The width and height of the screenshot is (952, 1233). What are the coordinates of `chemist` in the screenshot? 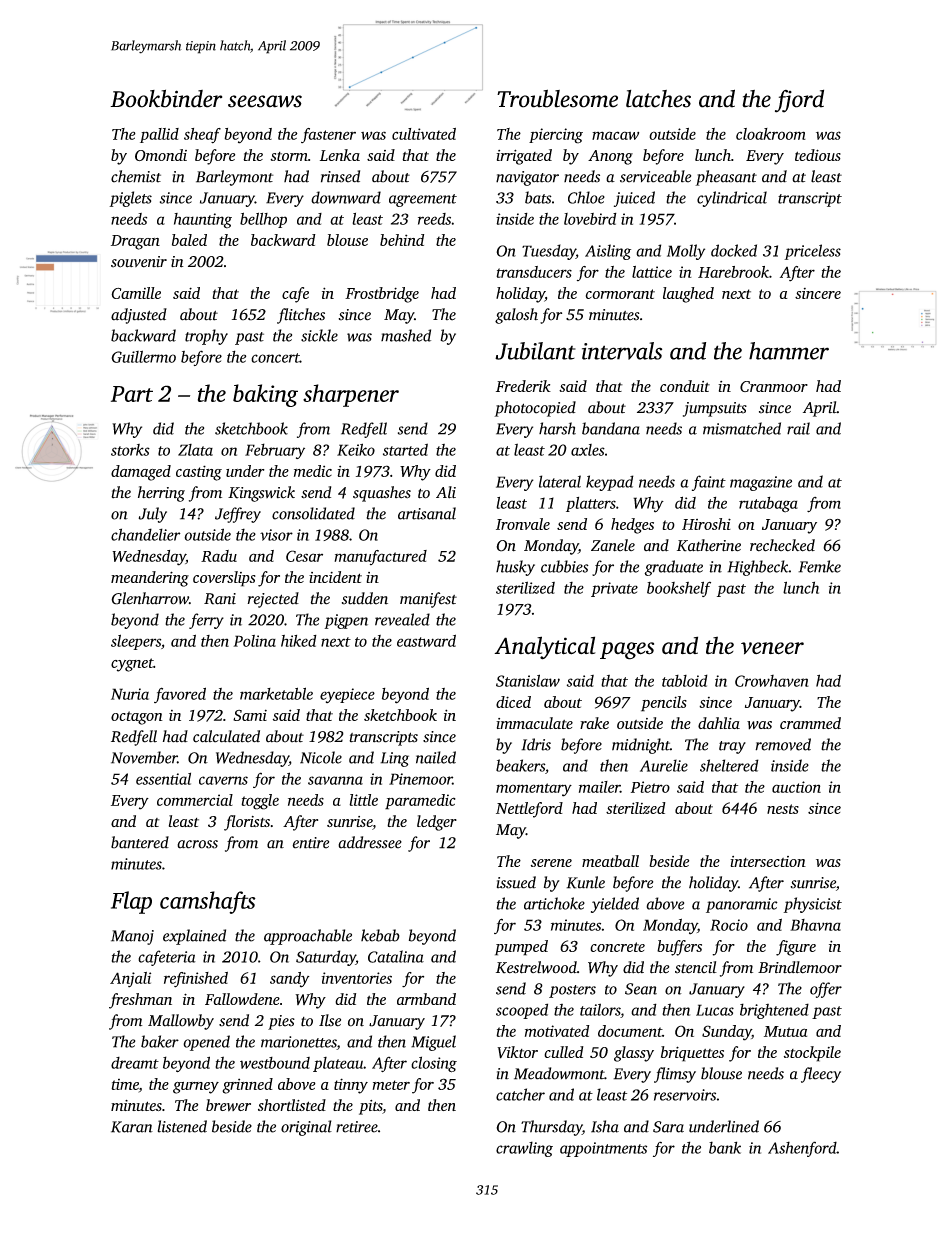 It's located at (136, 176).
